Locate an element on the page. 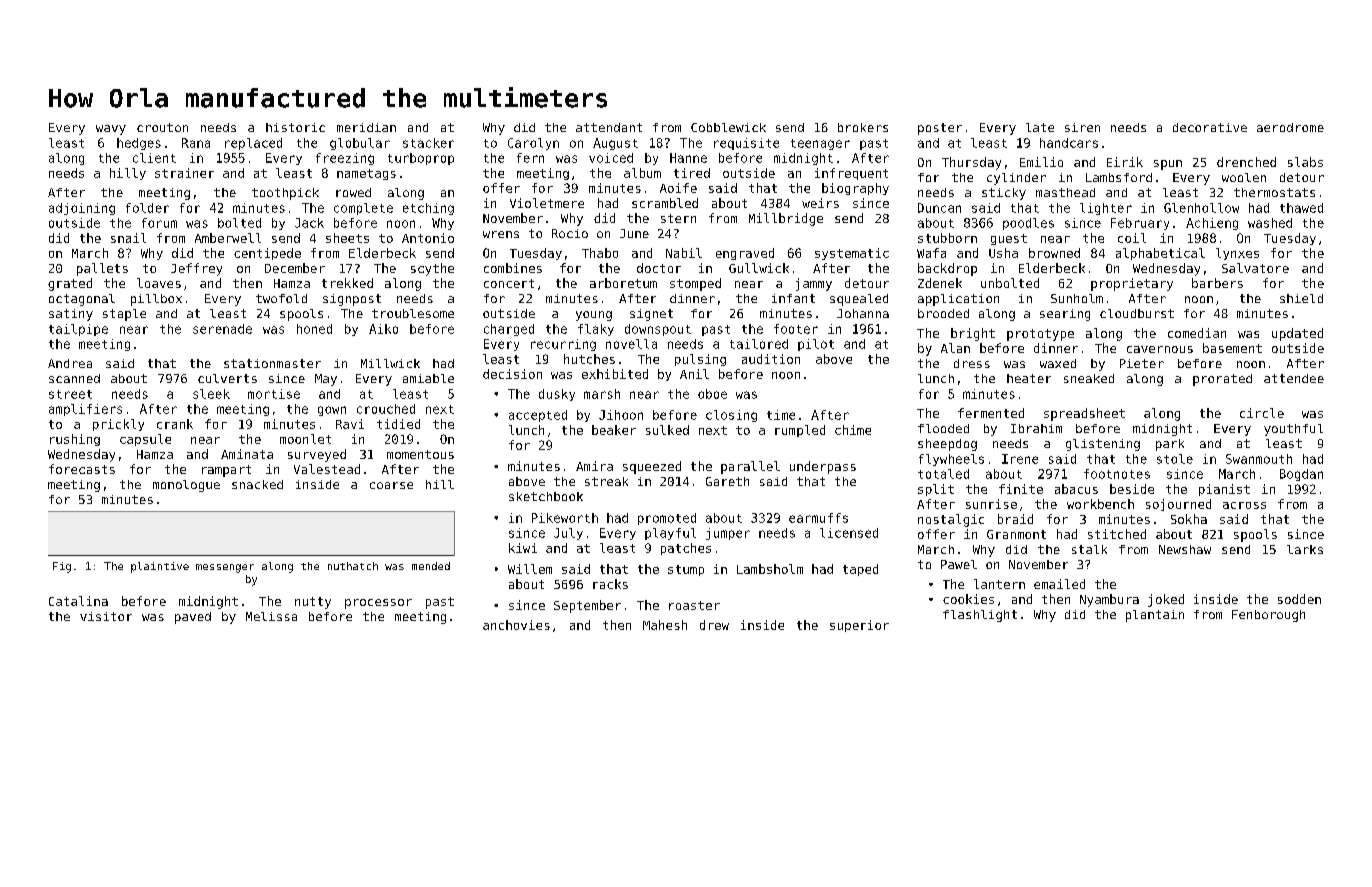 This image has width=1372, height=887. Lambsholm is located at coordinates (770, 569).
